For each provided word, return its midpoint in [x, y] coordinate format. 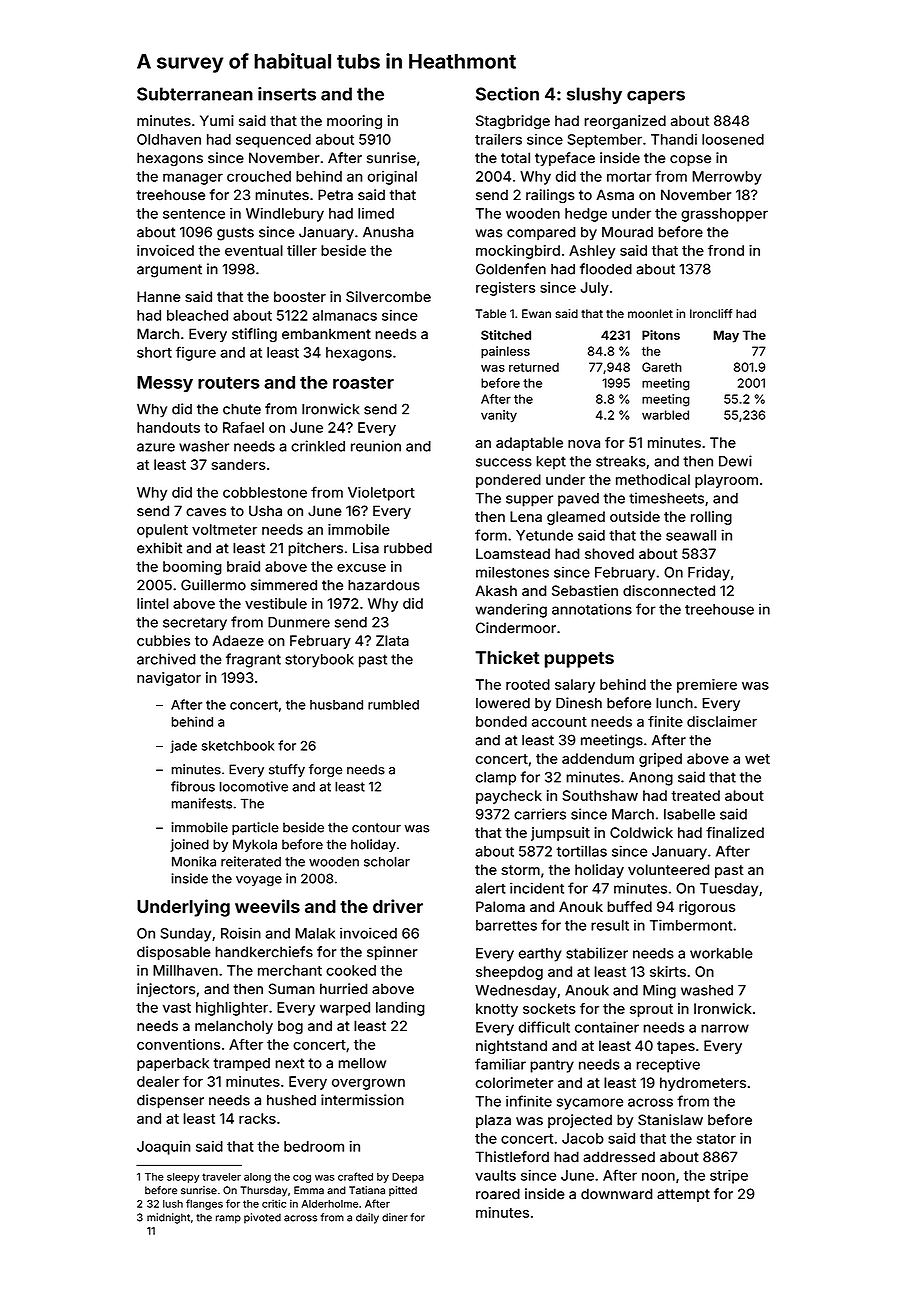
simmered [284, 585]
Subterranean [195, 94]
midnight [168, 1218]
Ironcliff [711, 313]
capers [656, 97]
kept [551, 463]
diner [395, 1217]
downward [616, 1194]
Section [507, 94]
